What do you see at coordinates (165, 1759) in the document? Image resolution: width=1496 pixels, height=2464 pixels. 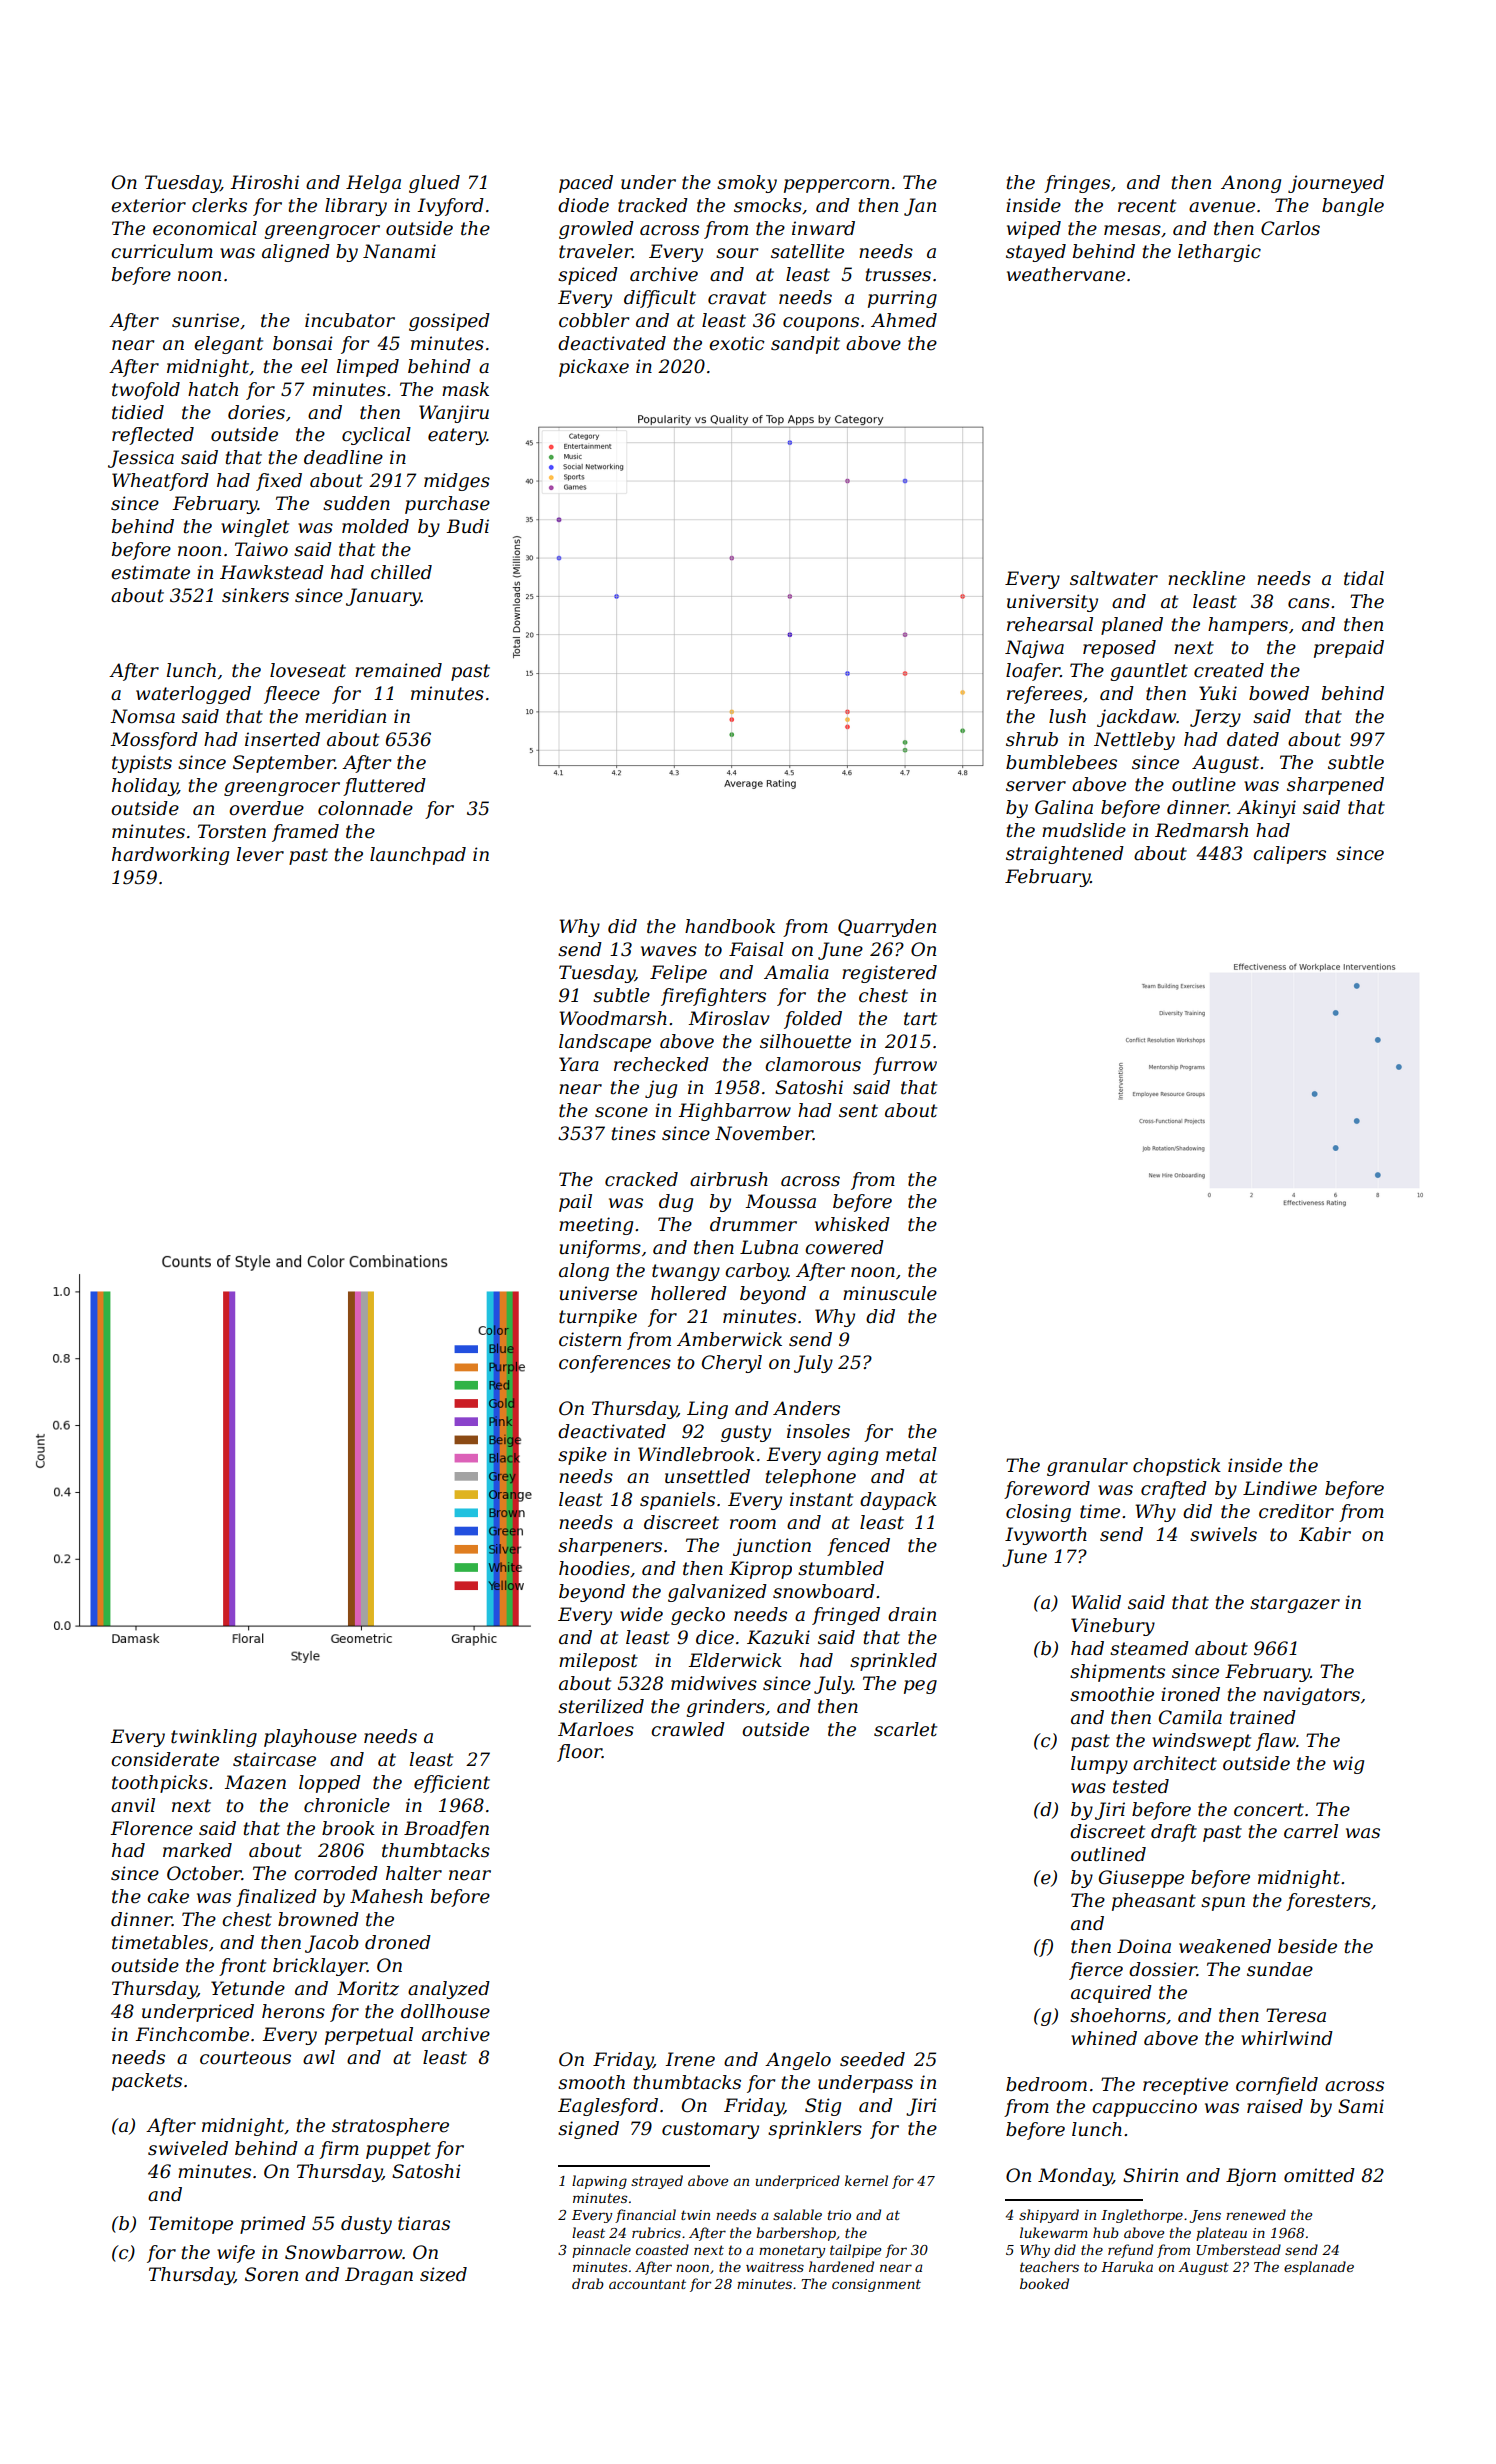 I see `considerate` at bounding box center [165, 1759].
